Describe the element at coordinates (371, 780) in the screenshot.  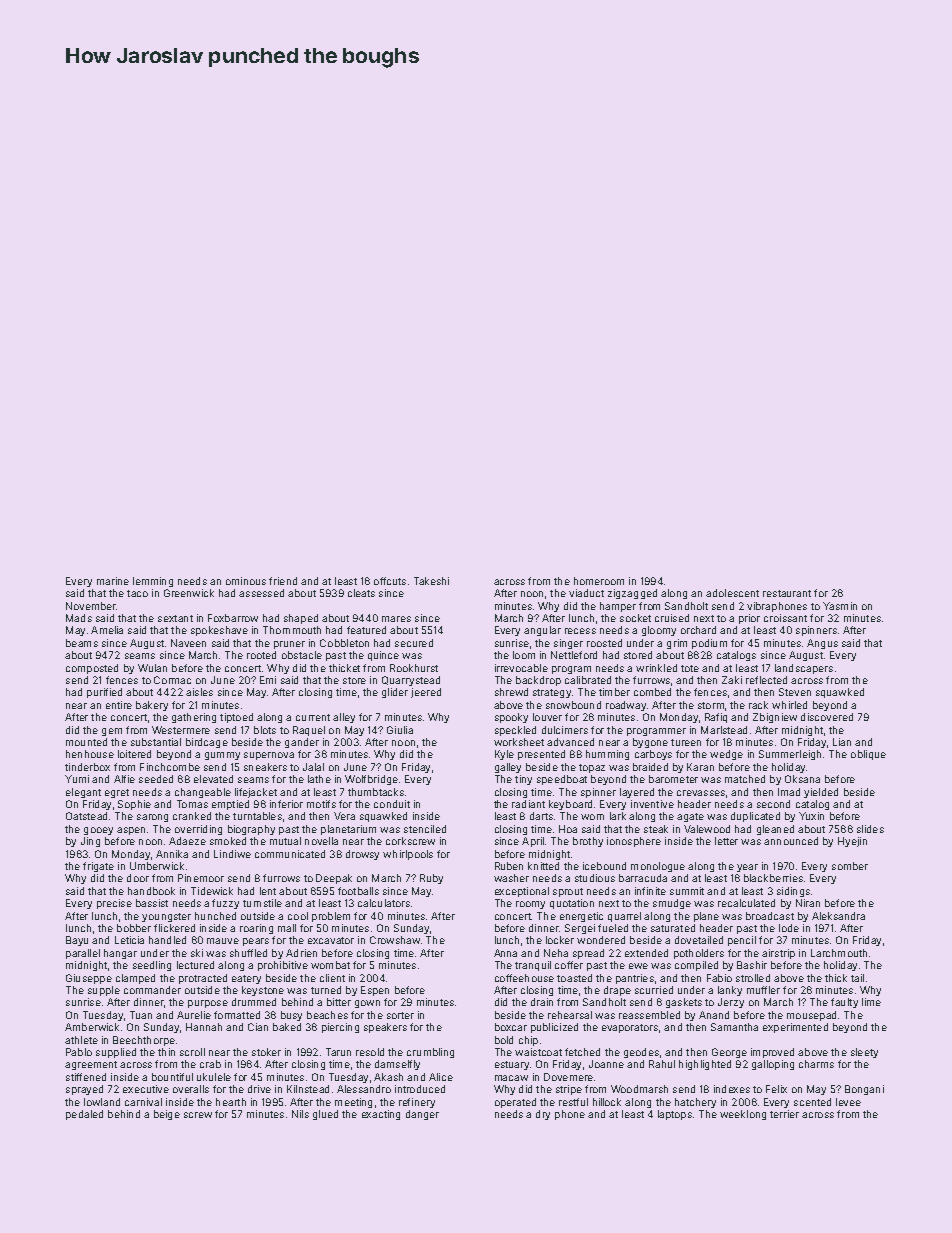
I see `Wolfbridge` at that location.
